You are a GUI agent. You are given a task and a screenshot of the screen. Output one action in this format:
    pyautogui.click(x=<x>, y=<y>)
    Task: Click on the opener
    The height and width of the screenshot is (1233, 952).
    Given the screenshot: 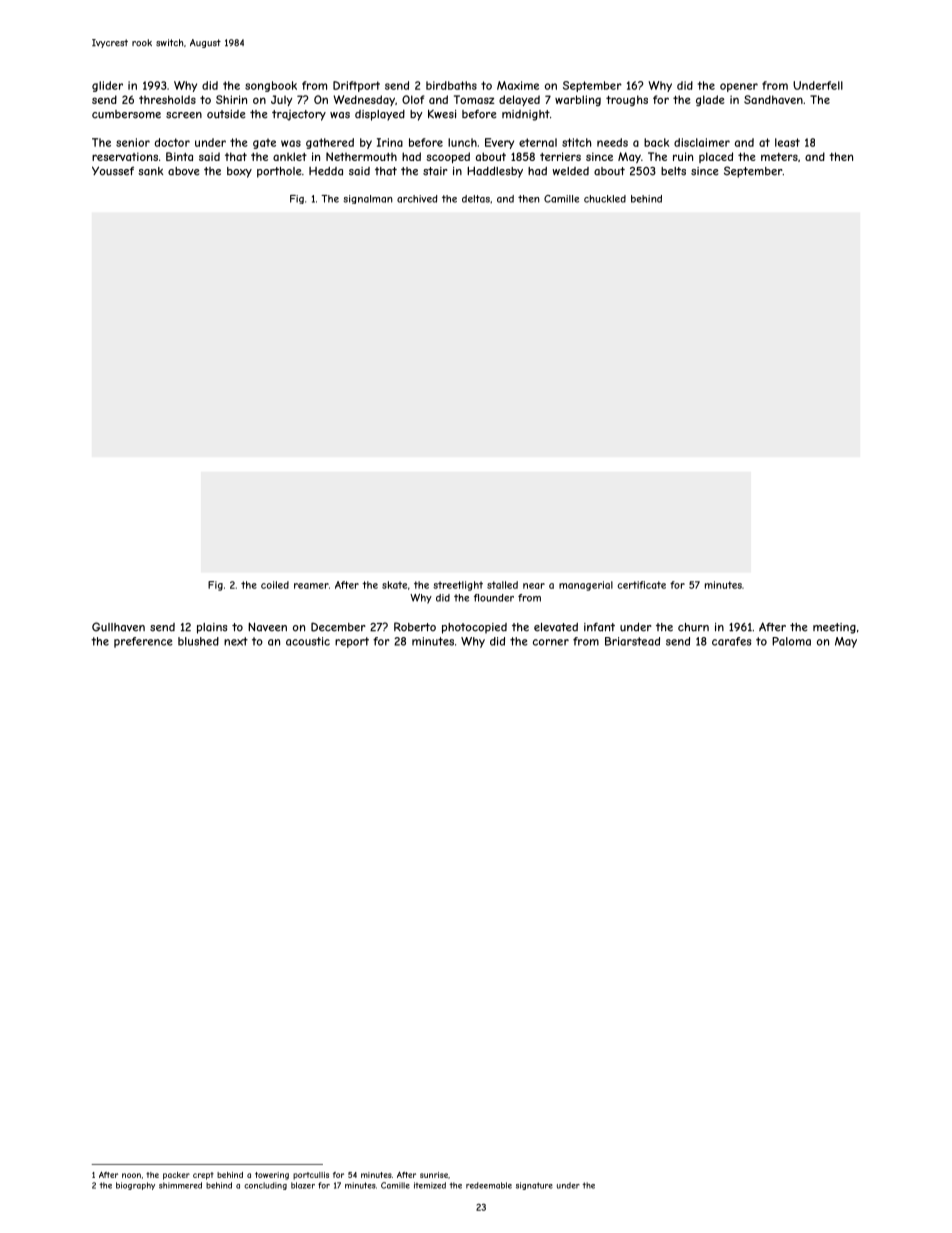 What is the action you would take?
    pyautogui.click(x=739, y=87)
